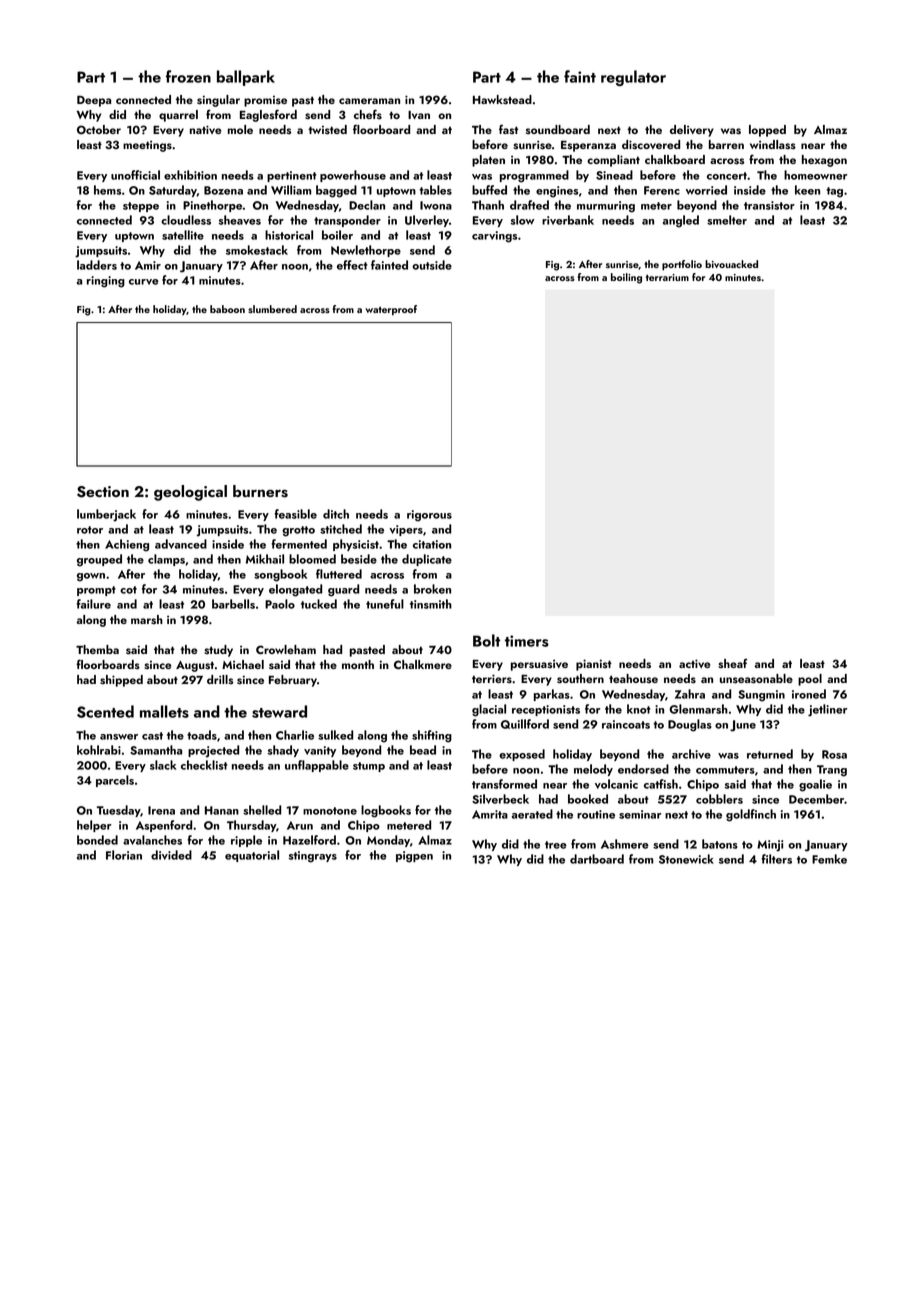 Image resolution: width=924 pixels, height=1308 pixels. I want to click on frozen, so click(188, 76).
